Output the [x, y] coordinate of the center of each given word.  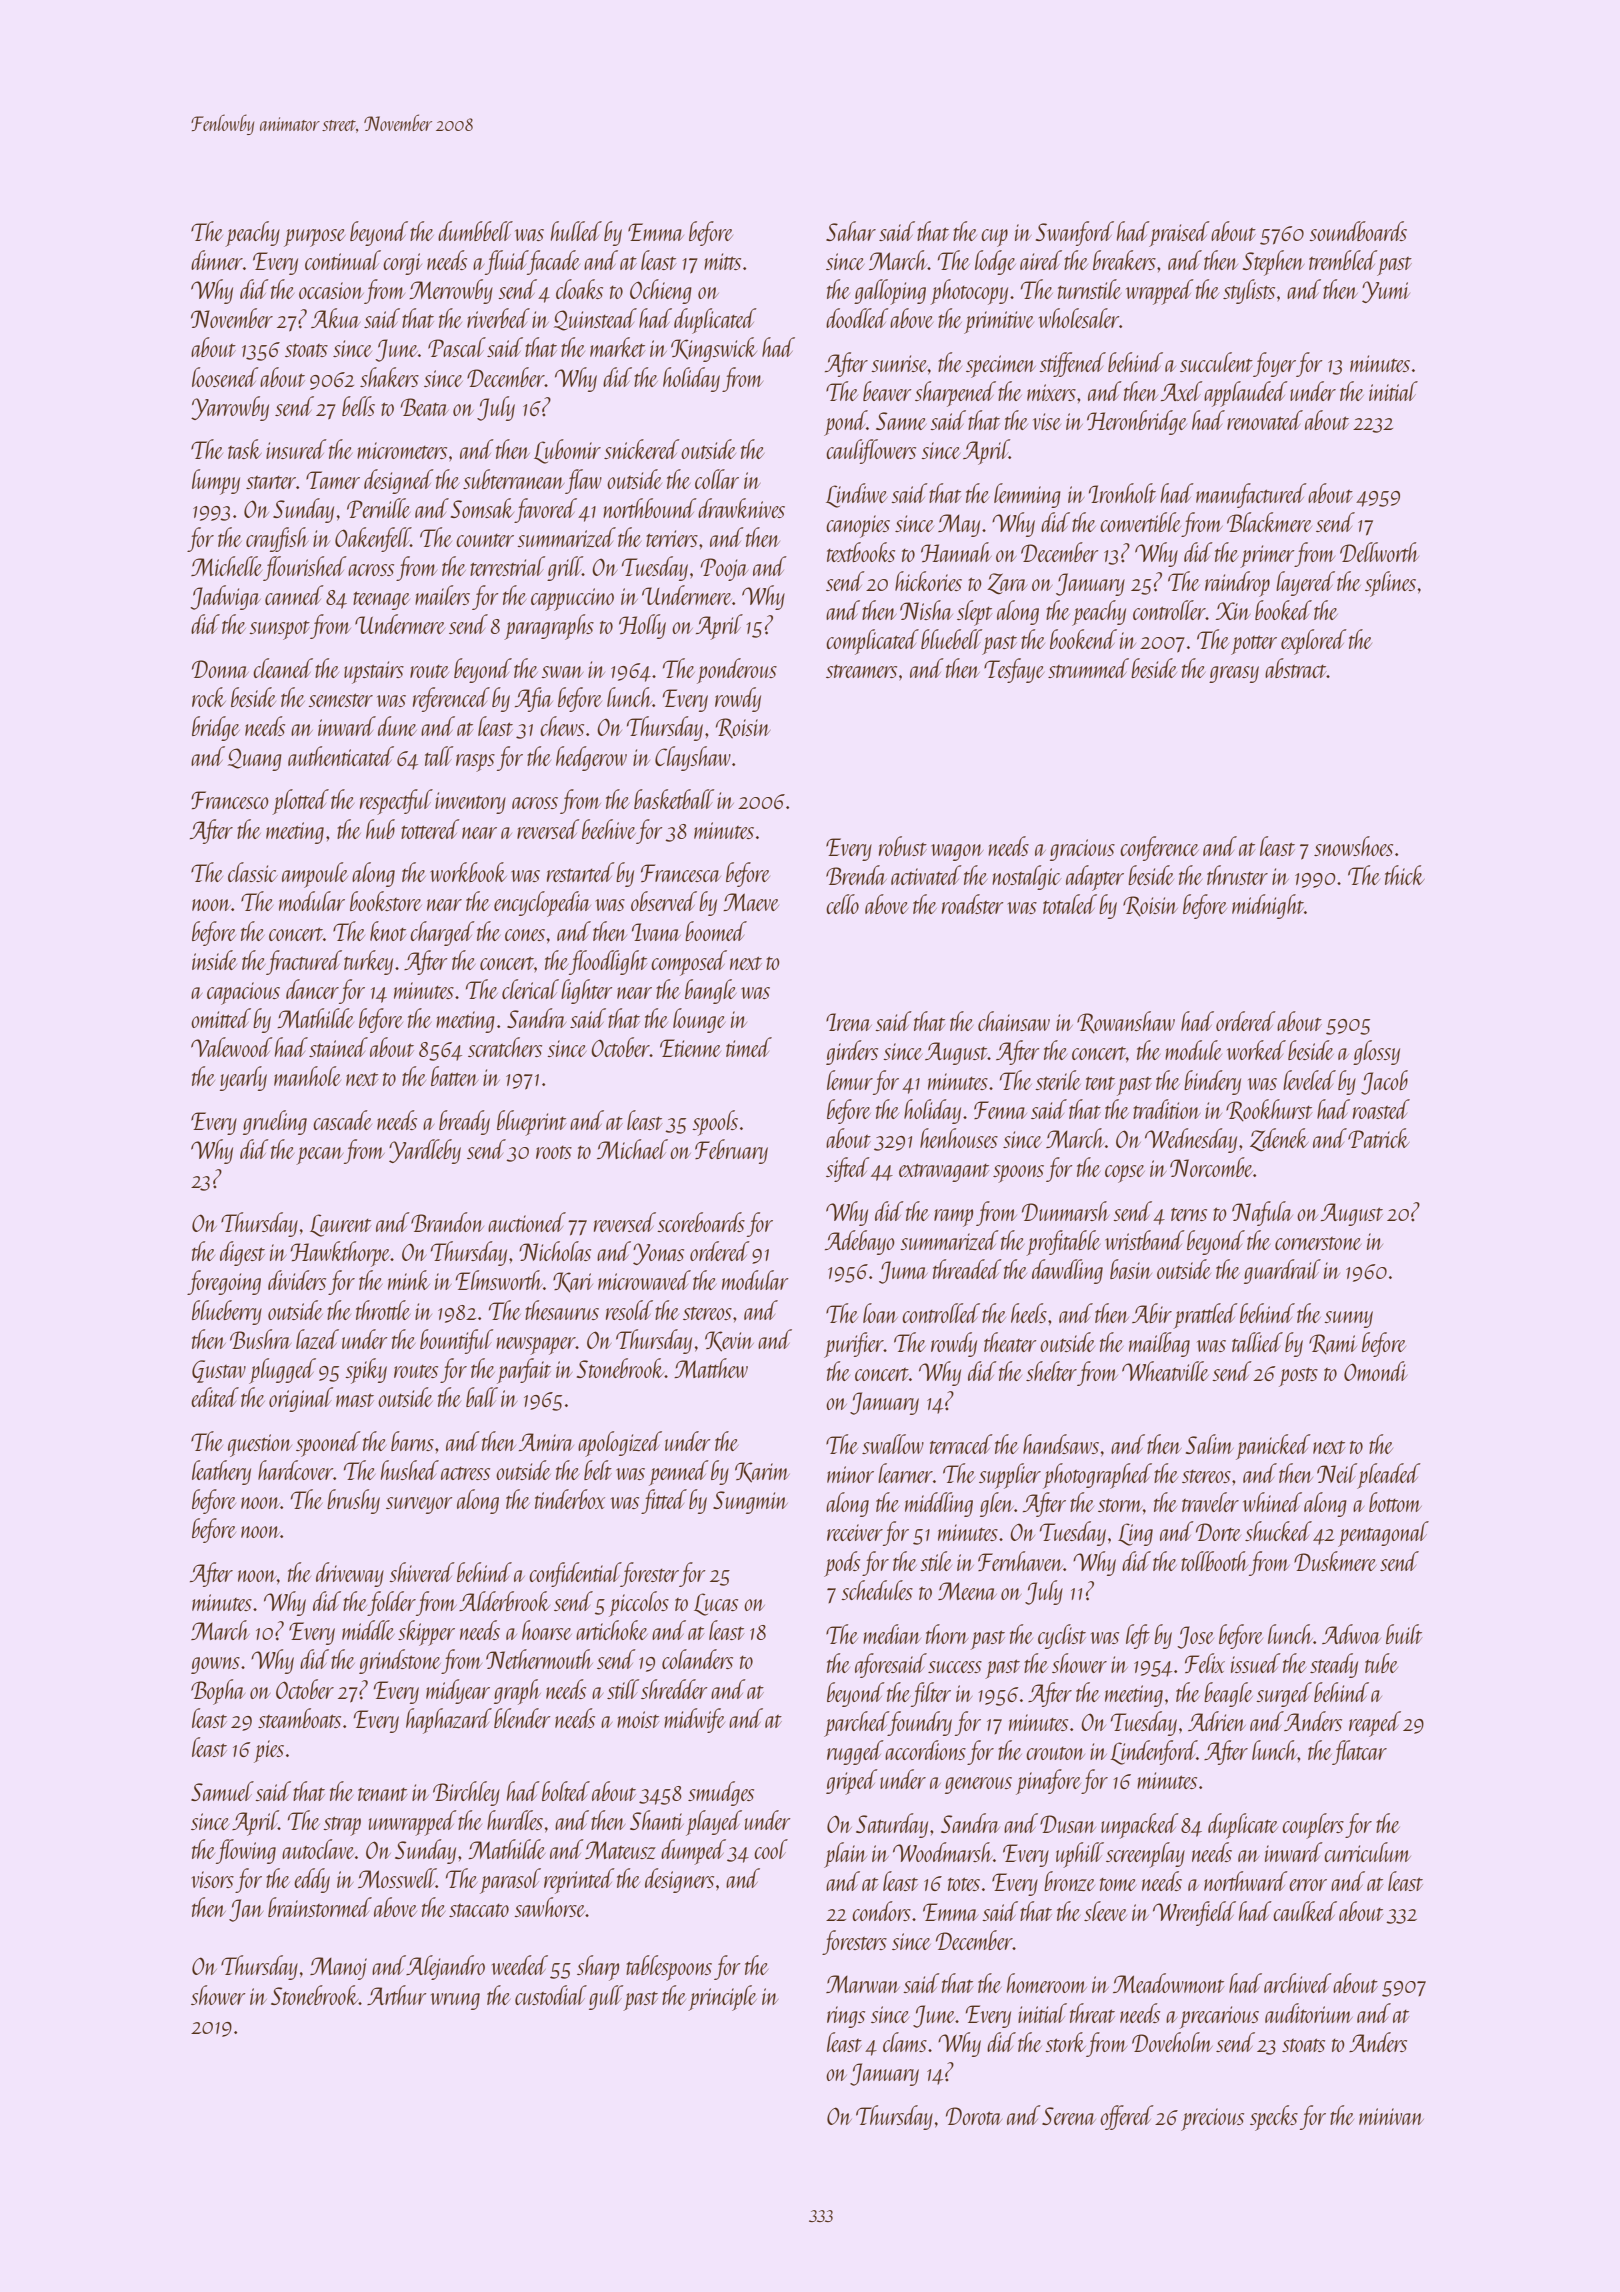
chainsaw [1014, 1021]
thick [1405, 875]
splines [1390, 584]
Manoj [338, 1968]
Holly [642, 626]
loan [880, 1313]
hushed [410, 1470]
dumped [693, 1852]
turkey [368, 962]
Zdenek [1279, 1139]
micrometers [402, 450]
